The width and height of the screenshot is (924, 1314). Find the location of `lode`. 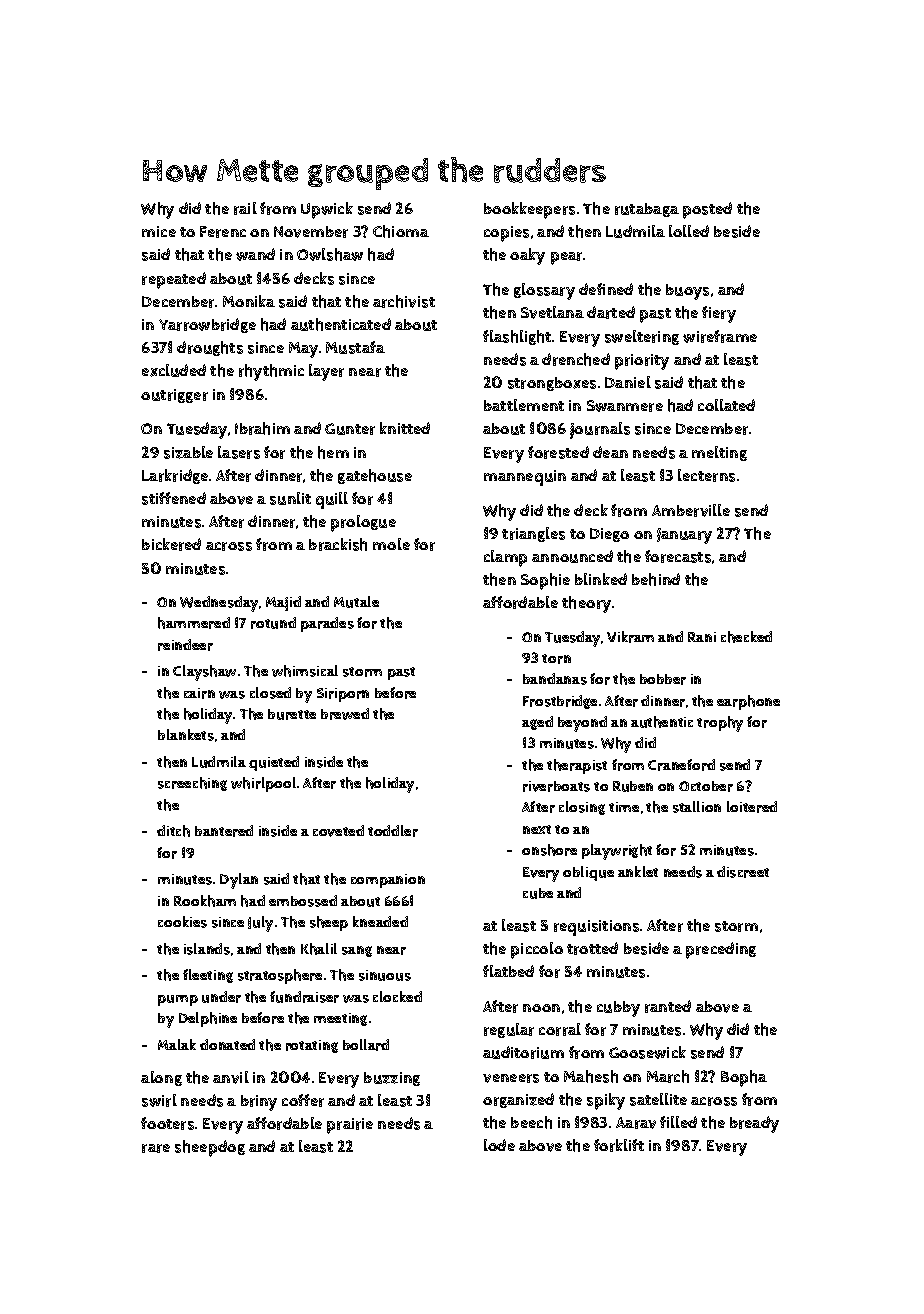

lode is located at coordinates (499, 1145).
